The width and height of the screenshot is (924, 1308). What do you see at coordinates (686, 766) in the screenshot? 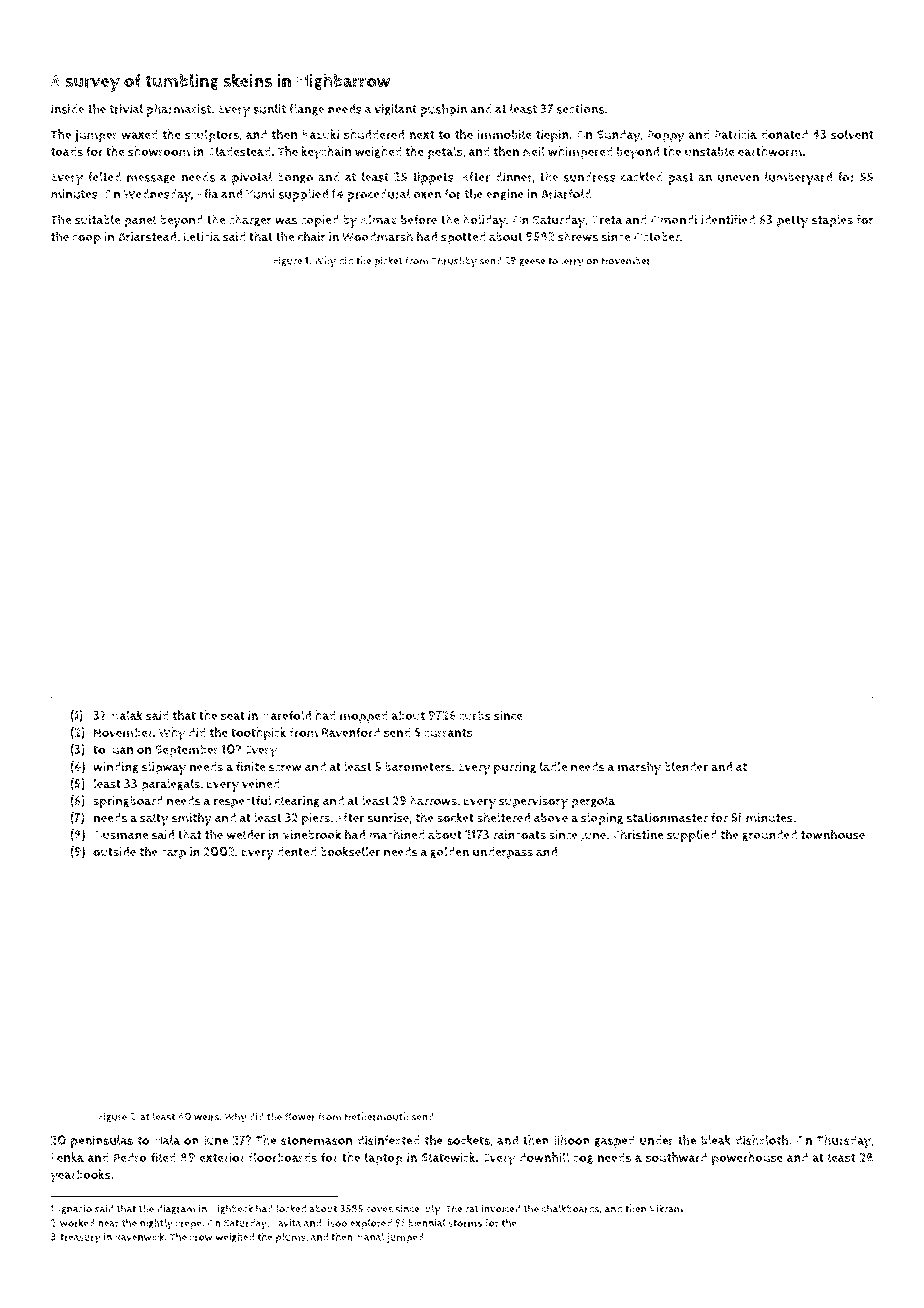
I see `blender` at bounding box center [686, 766].
